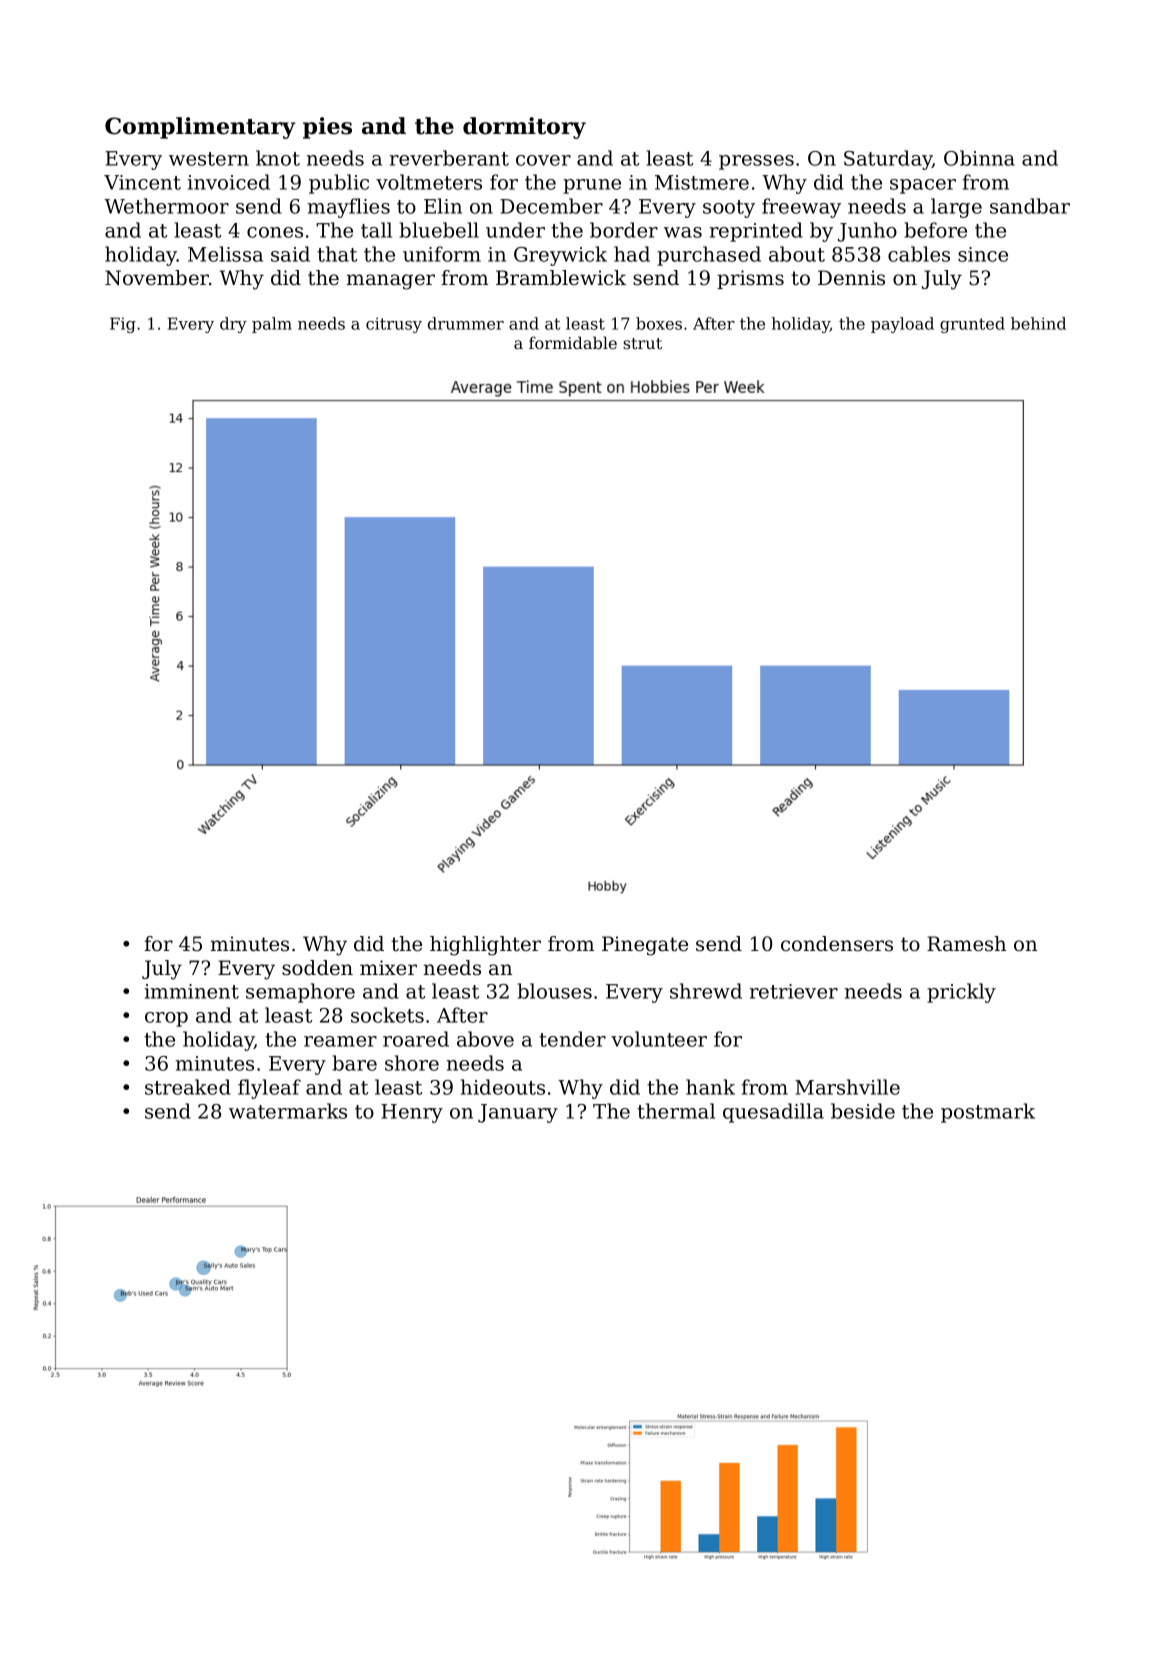 This screenshot has width=1176, height=1663. I want to click on spacer, so click(923, 186).
